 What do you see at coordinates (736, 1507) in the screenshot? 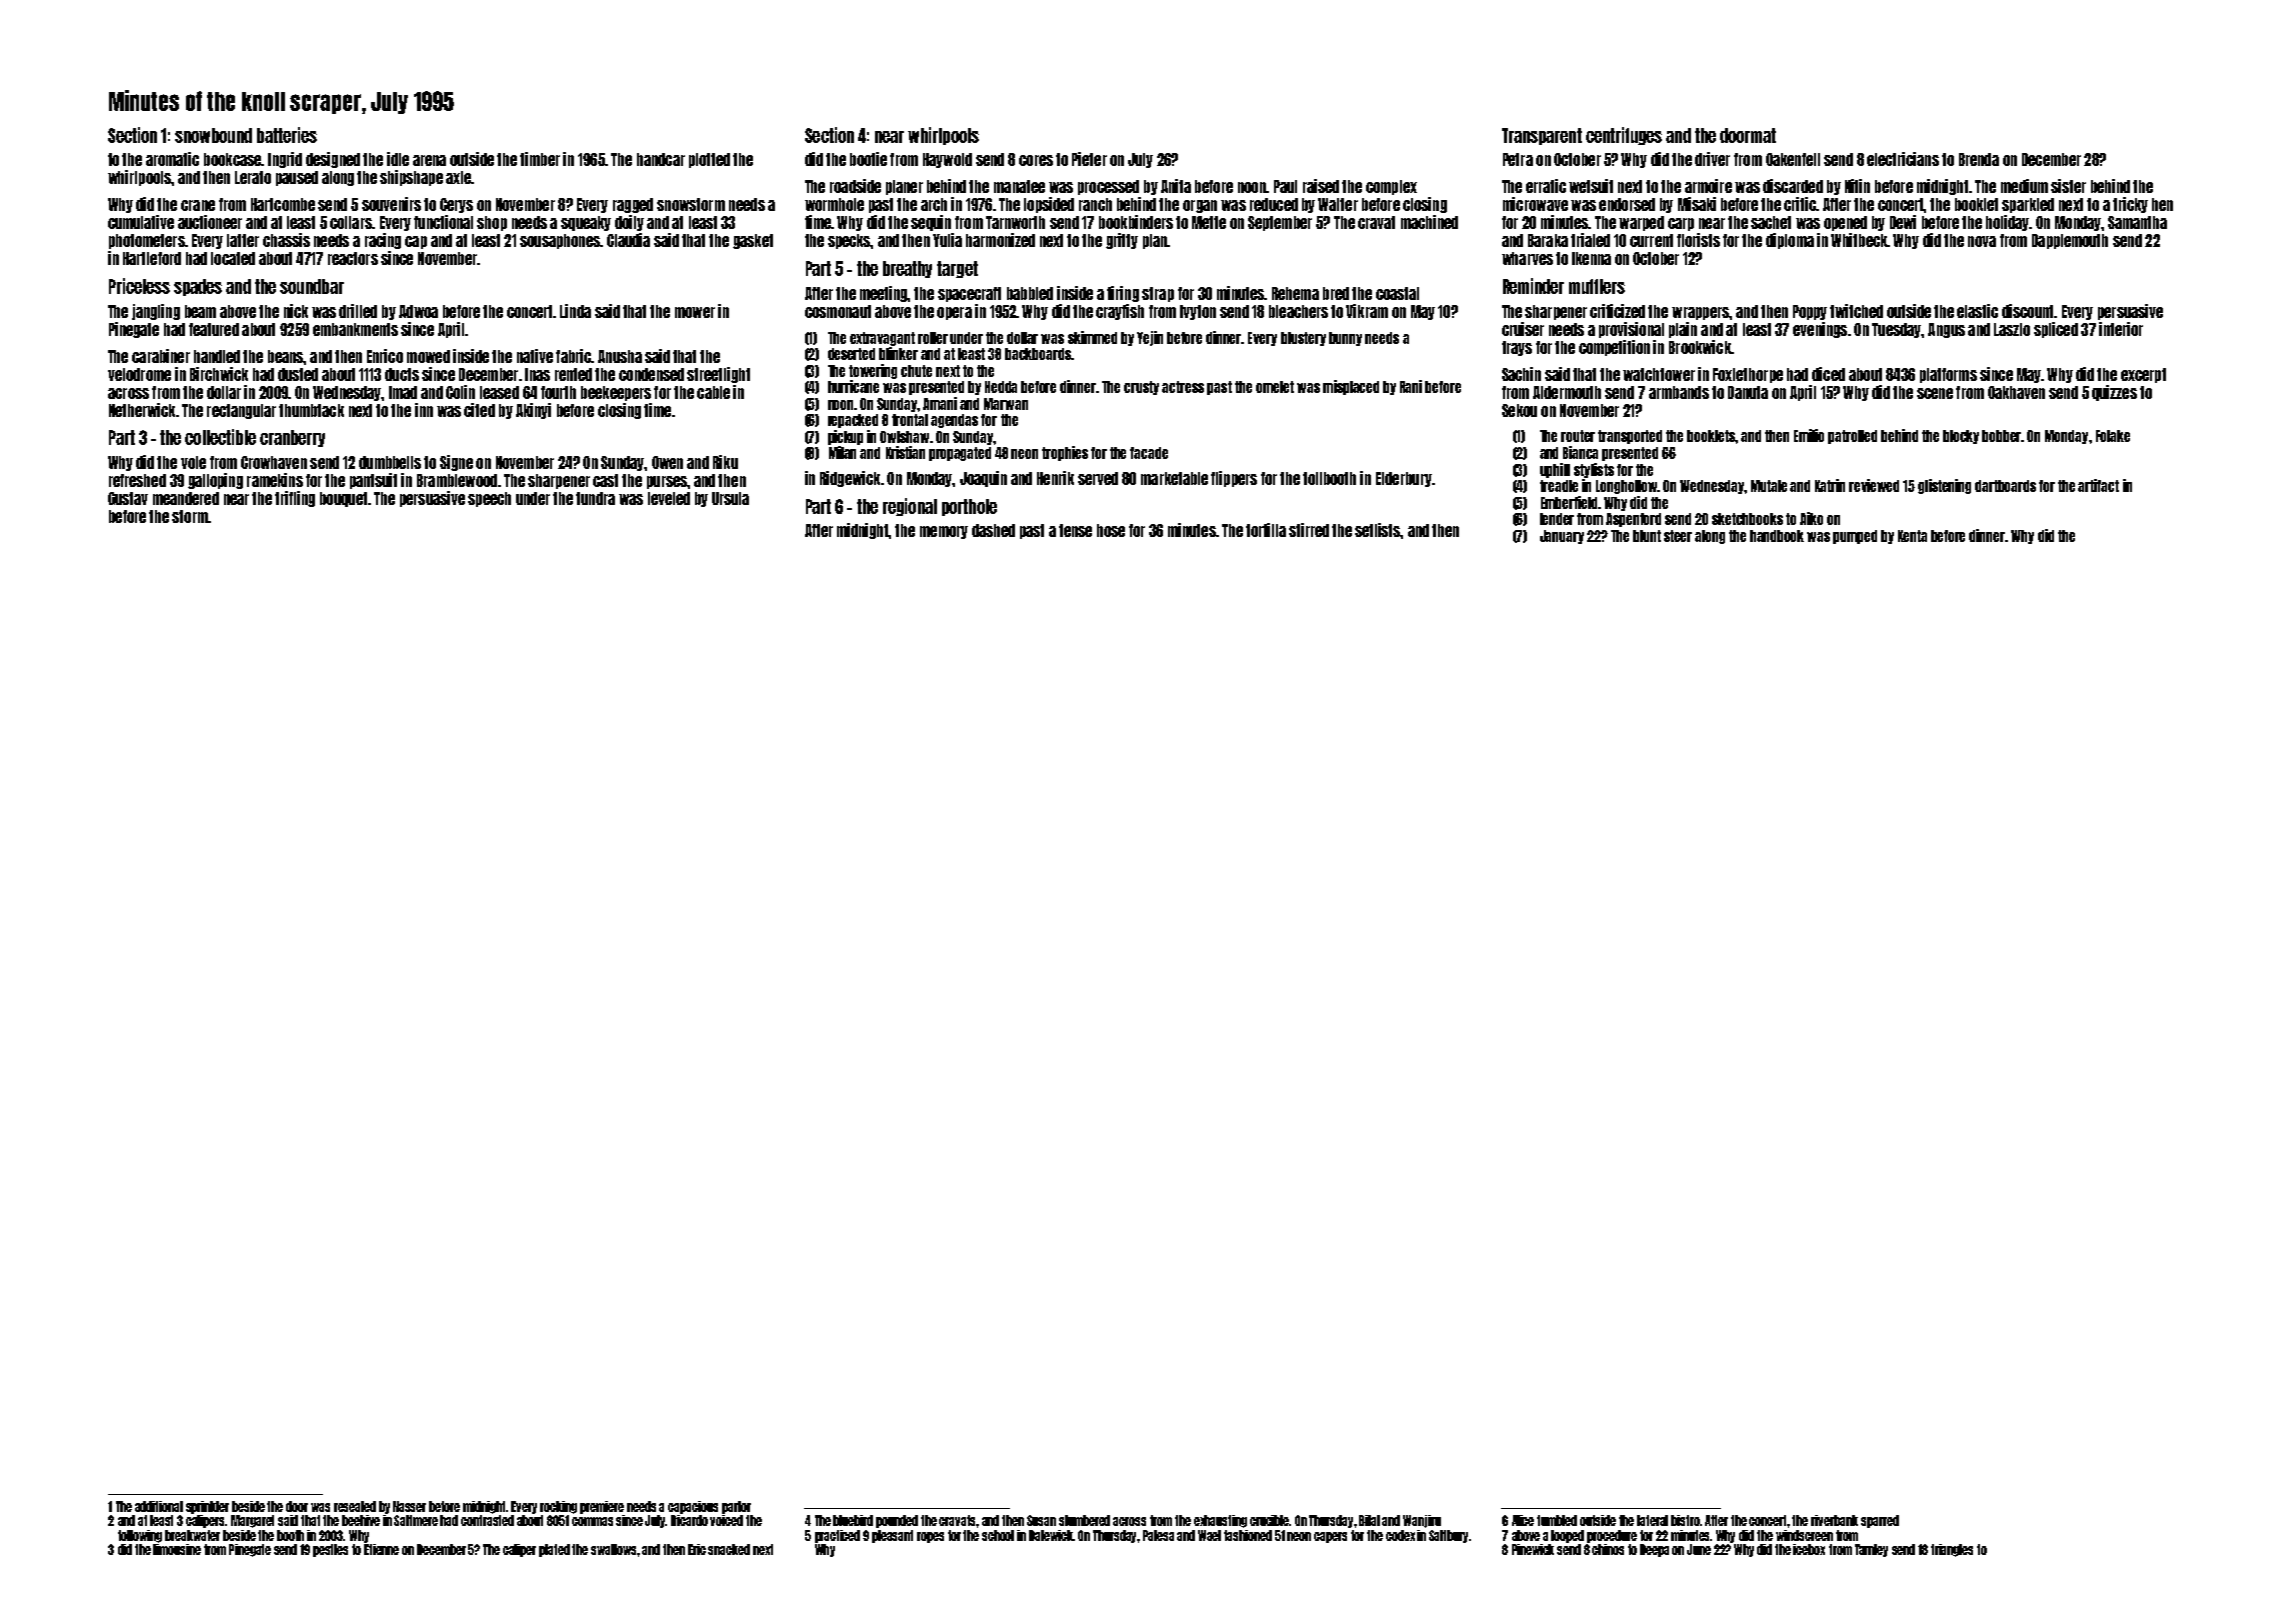
I see `parlor` at bounding box center [736, 1507].
